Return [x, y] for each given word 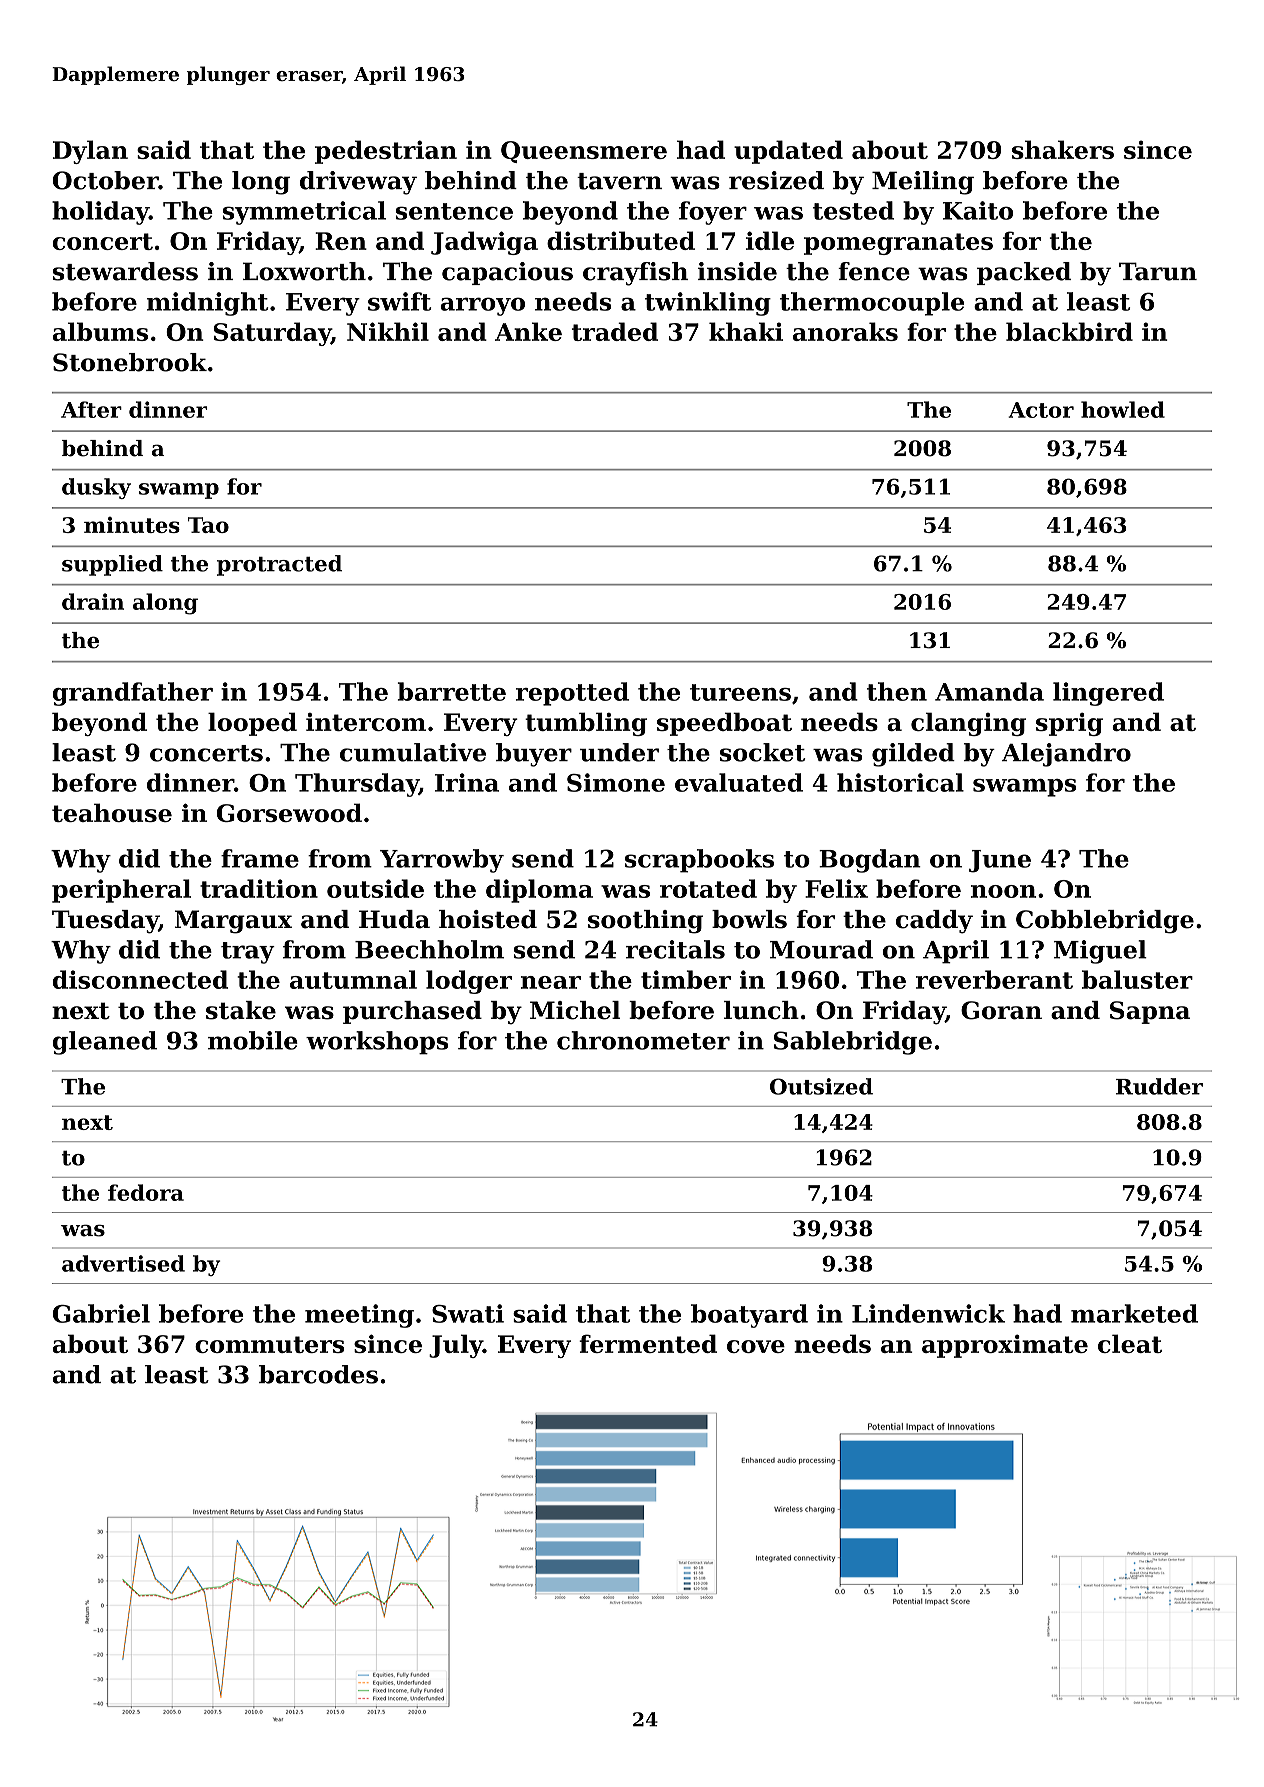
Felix [836, 888]
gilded [913, 755]
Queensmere [584, 152]
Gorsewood [289, 812]
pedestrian [386, 152]
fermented [648, 1343]
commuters [269, 1344]
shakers [1063, 149]
